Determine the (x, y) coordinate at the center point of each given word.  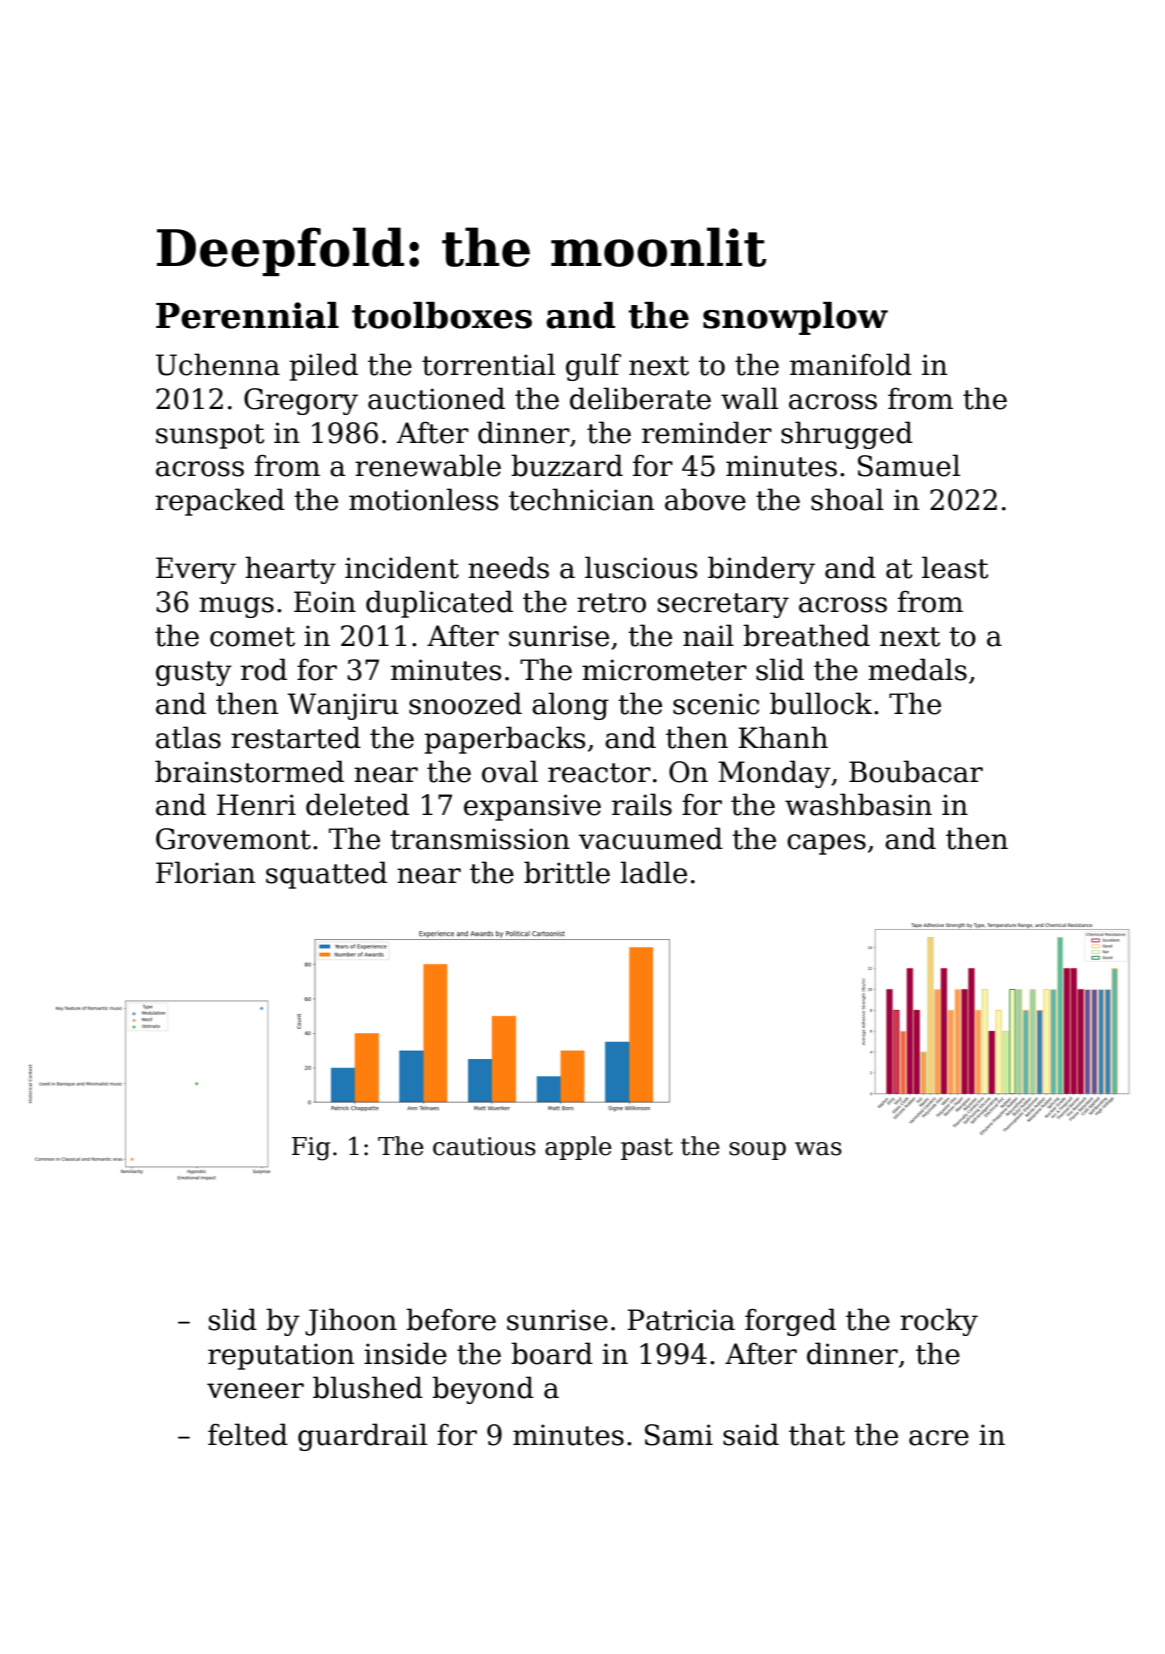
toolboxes (442, 315)
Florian (205, 872)
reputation (281, 1356)
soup (757, 1151)
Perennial (247, 315)
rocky (939, 1322)
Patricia (681, 1320)
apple (578, 1148)
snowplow (795, 318)
